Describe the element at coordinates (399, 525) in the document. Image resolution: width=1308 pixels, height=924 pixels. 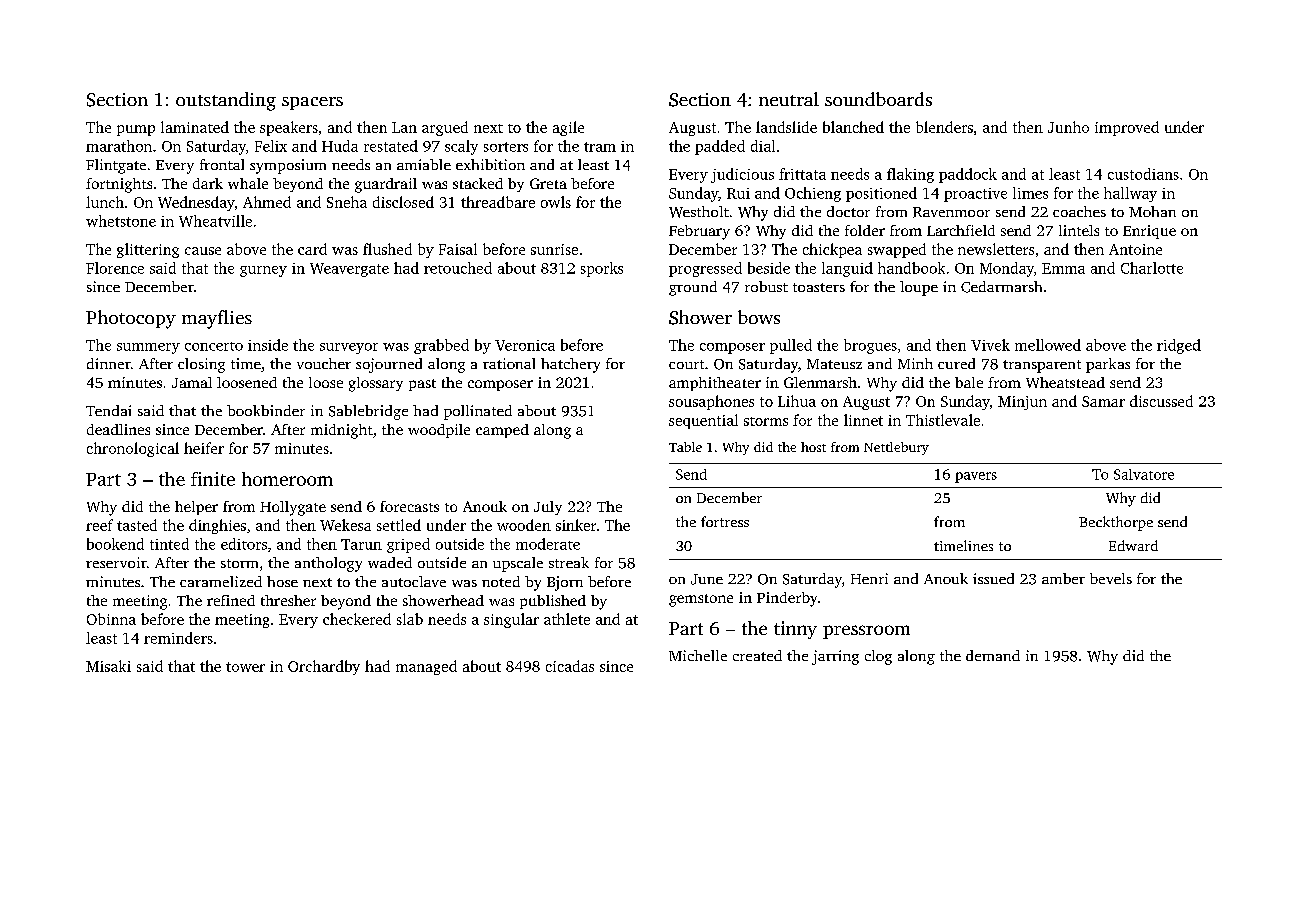
I see `settled` at that location.
